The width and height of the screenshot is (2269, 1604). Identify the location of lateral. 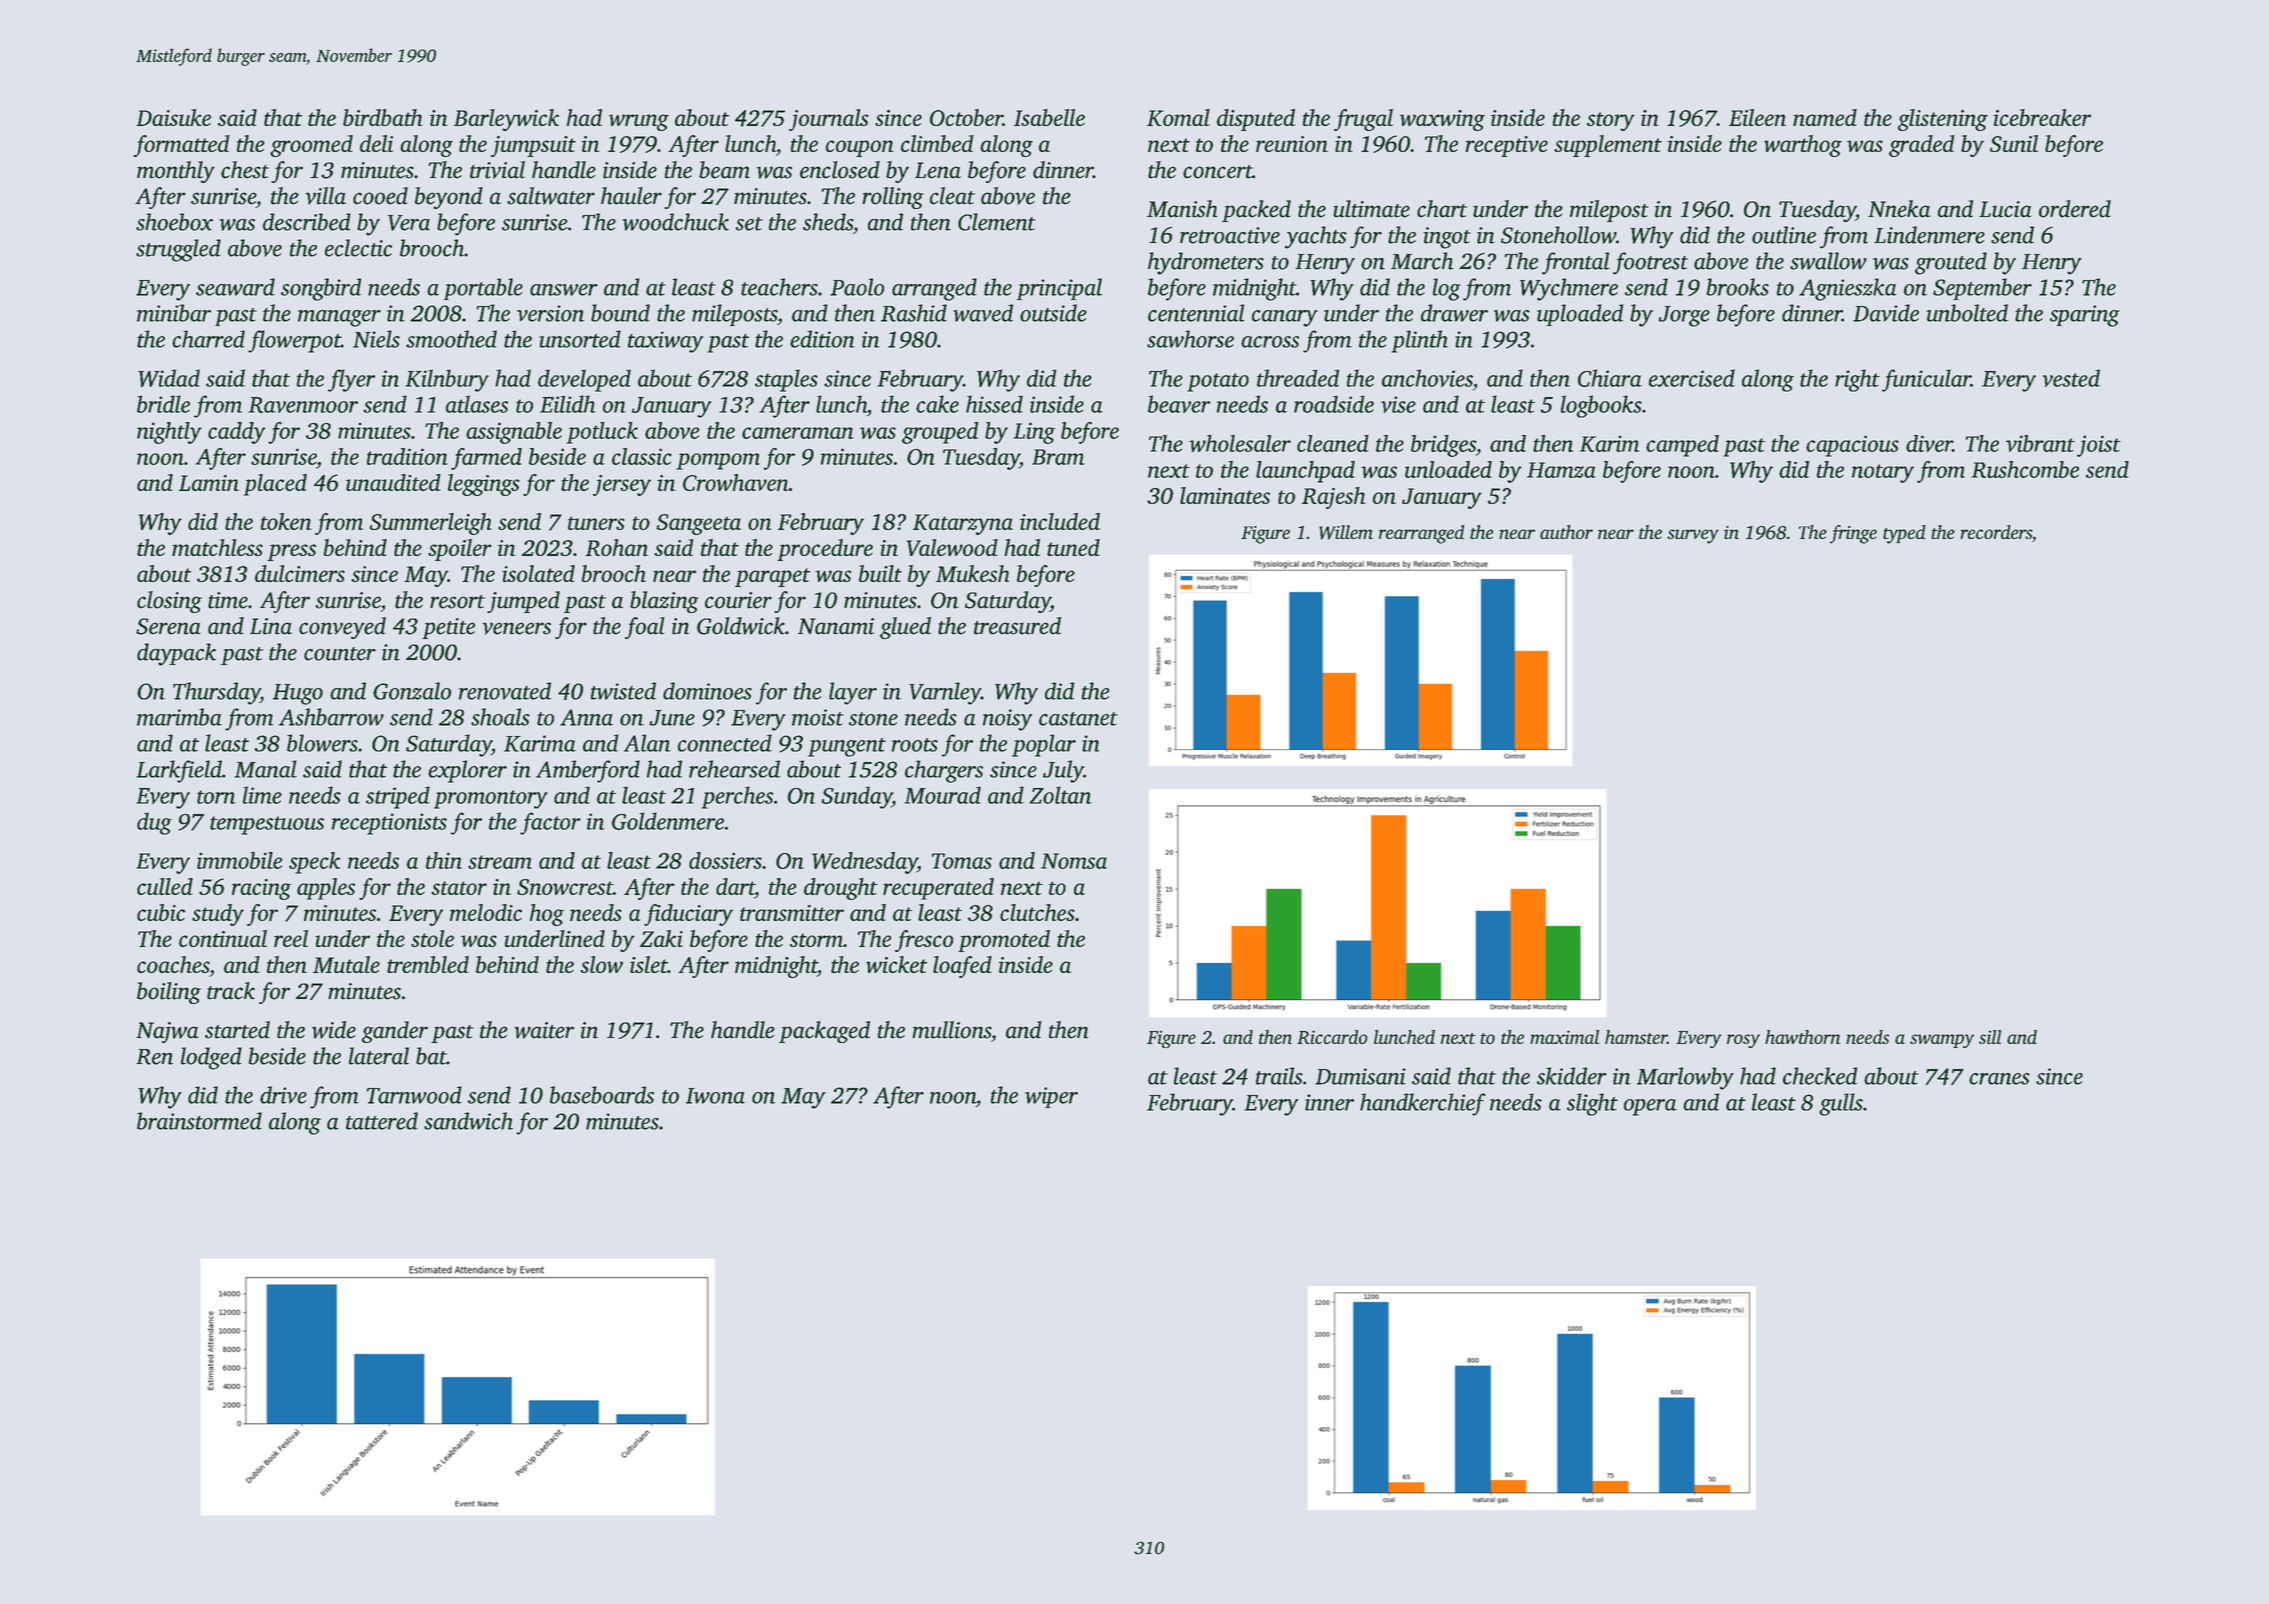
(379, 1056).
